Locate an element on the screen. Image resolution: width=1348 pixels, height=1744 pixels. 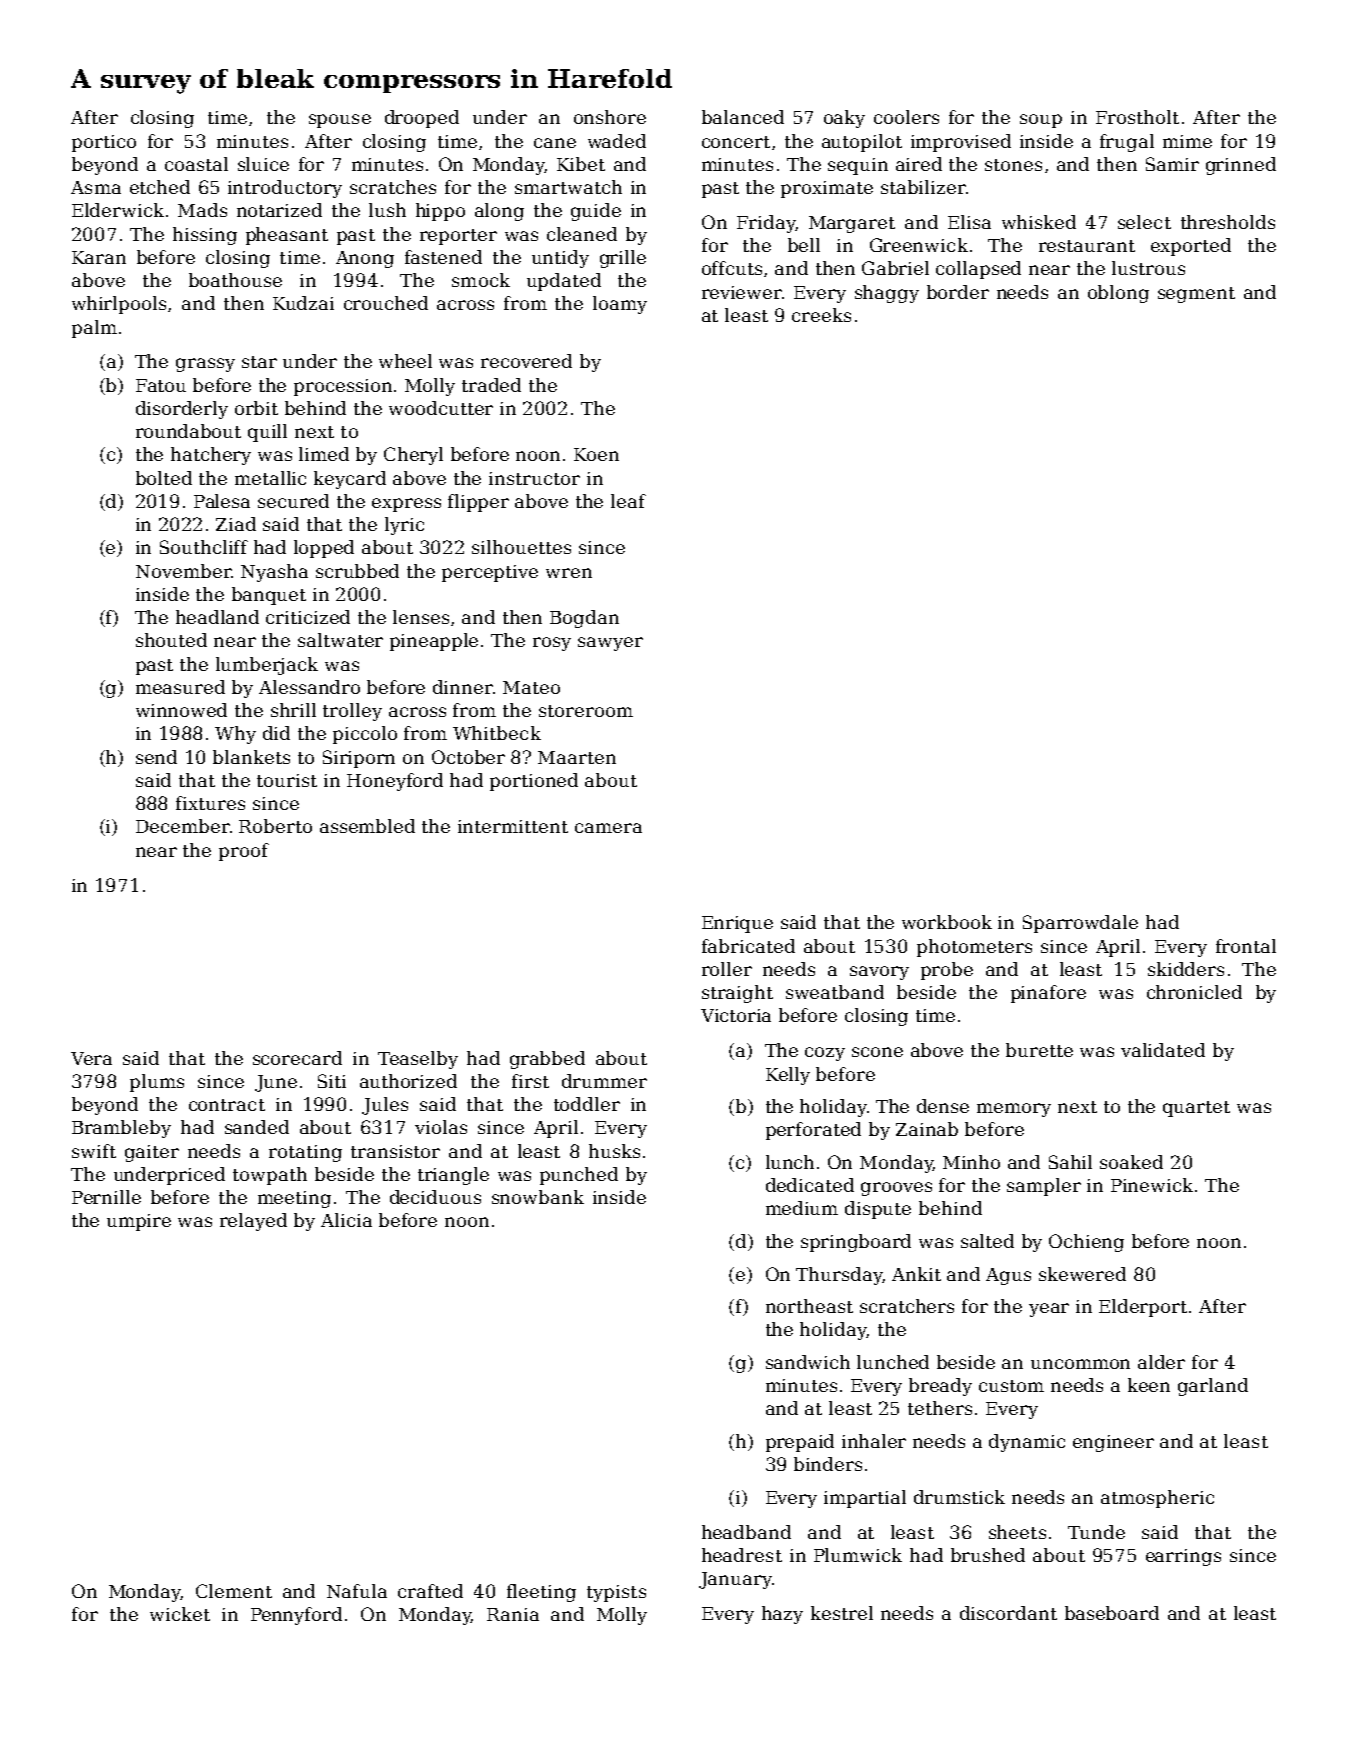
snowbank is located at coordinates (538, 1197).
